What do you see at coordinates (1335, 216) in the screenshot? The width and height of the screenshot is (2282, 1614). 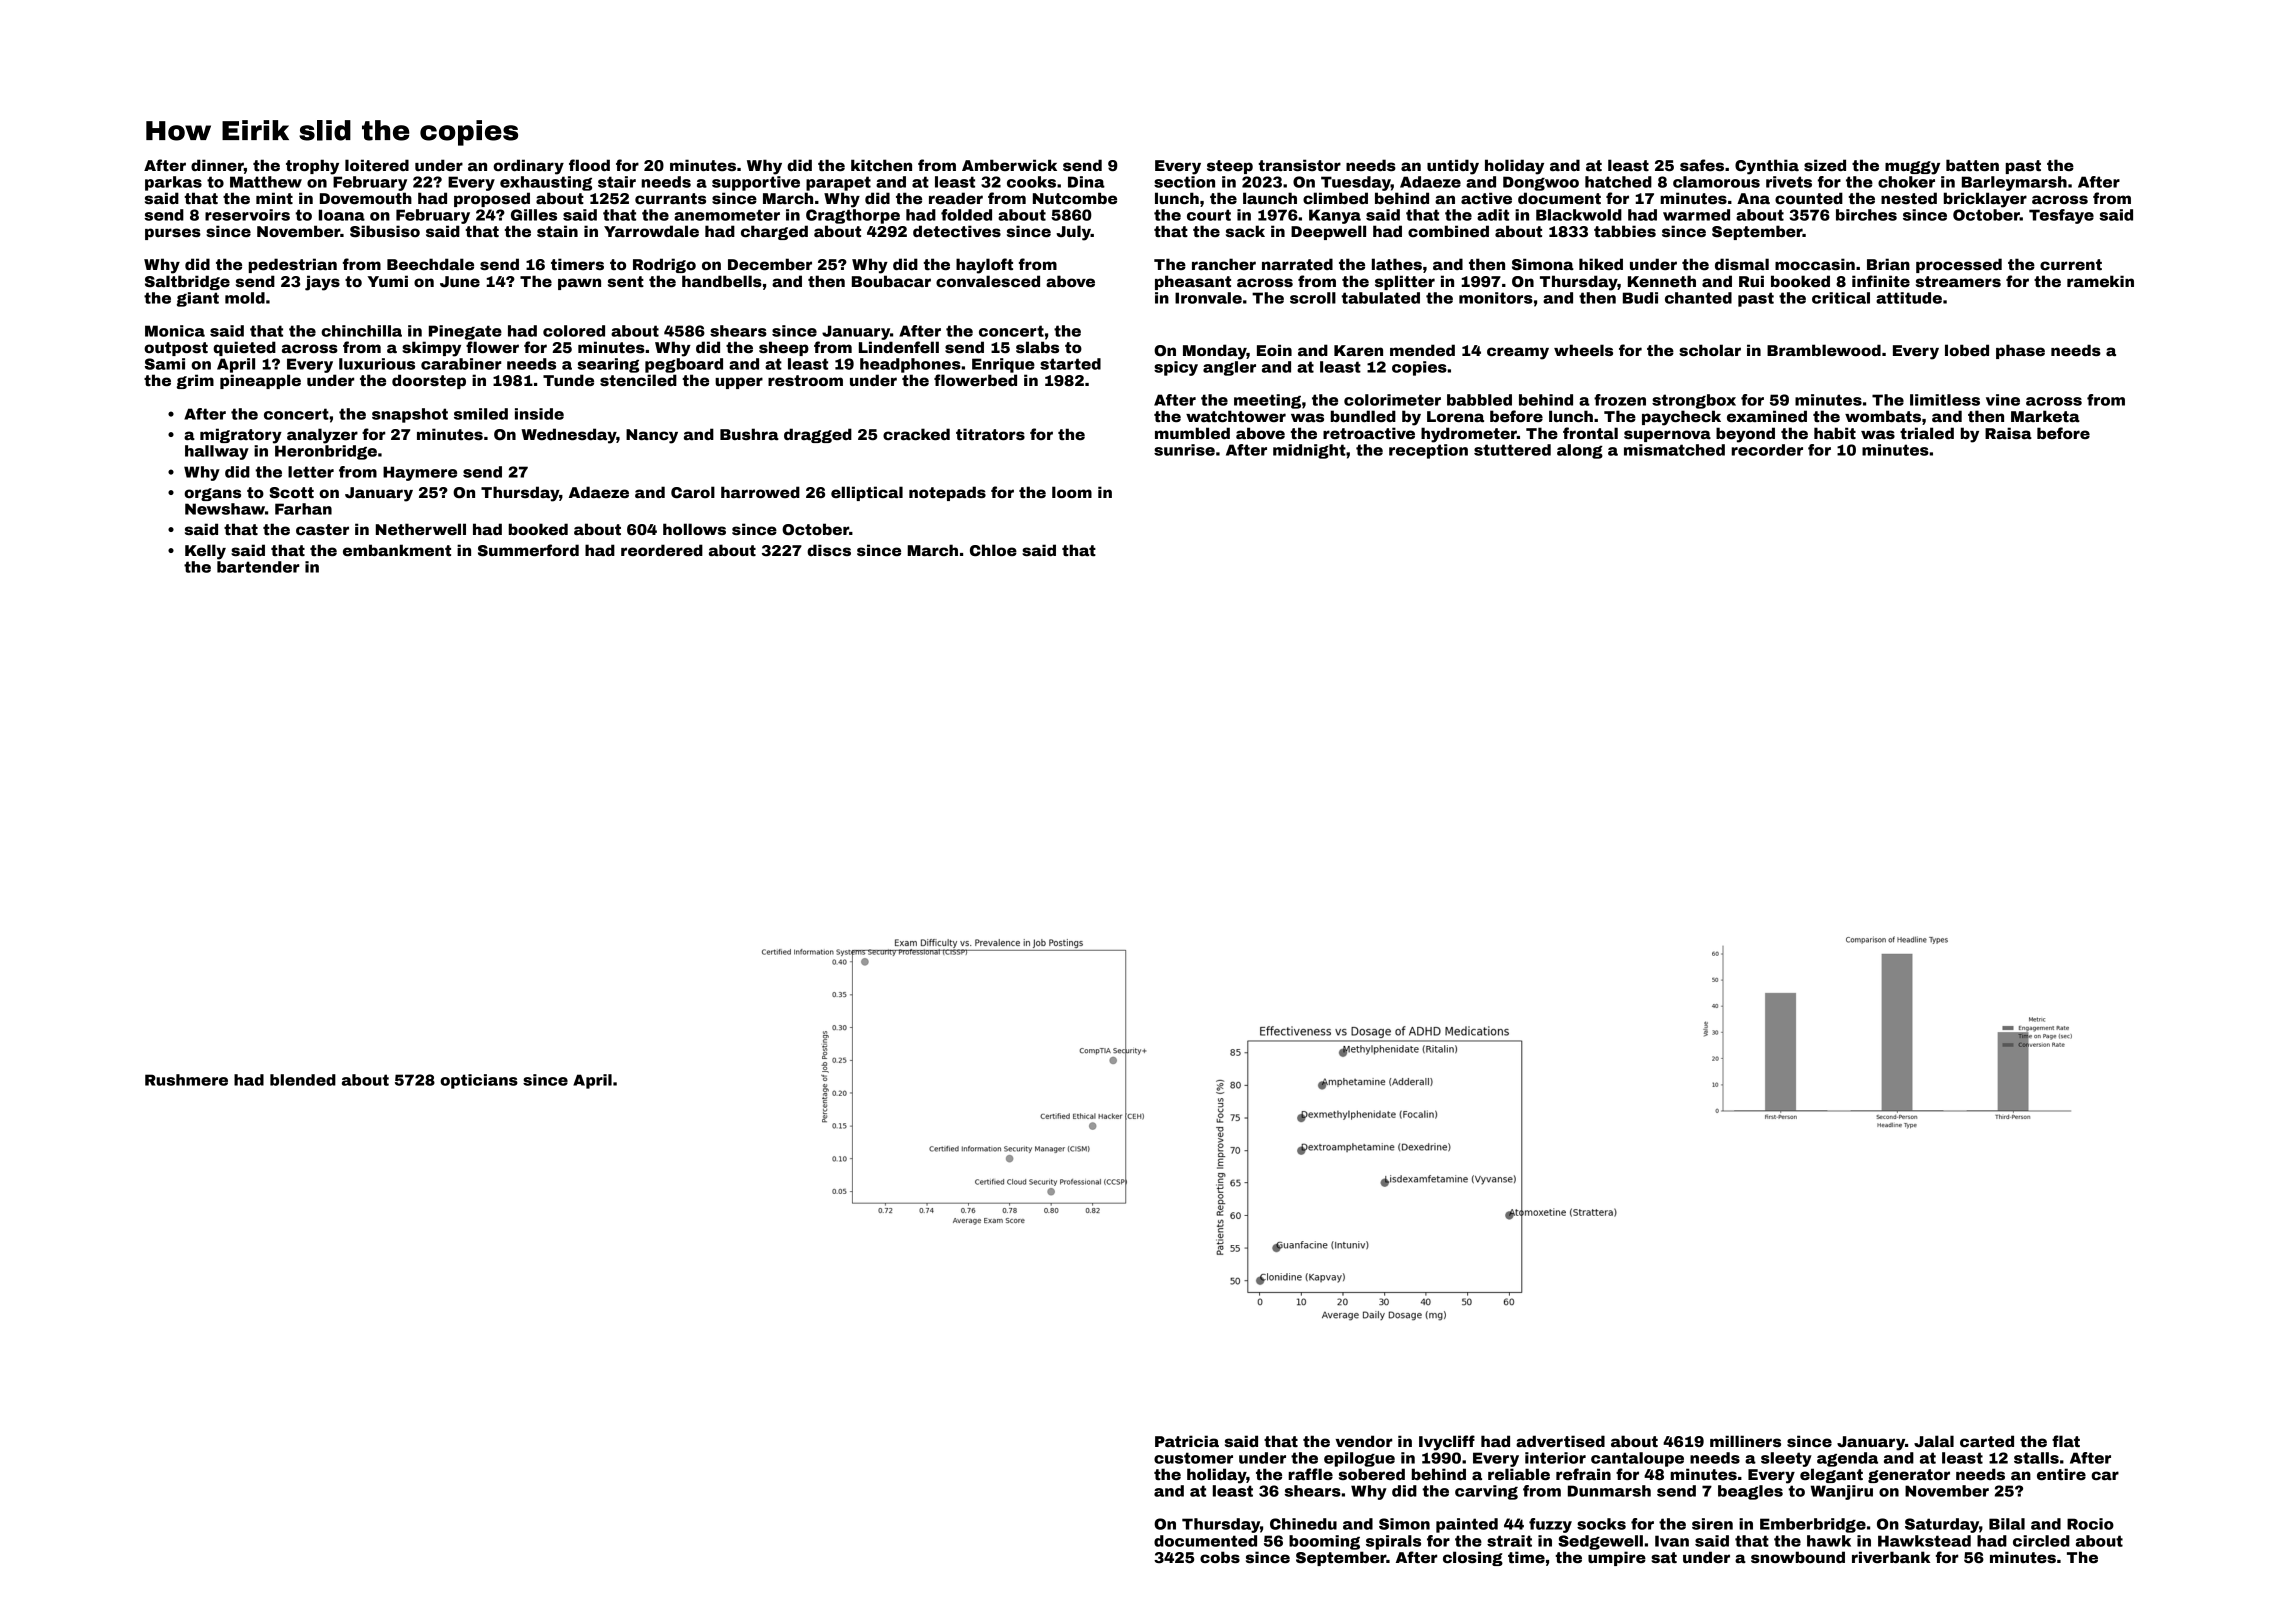 I see `Kanya` at bounding box center [1335, 216].
